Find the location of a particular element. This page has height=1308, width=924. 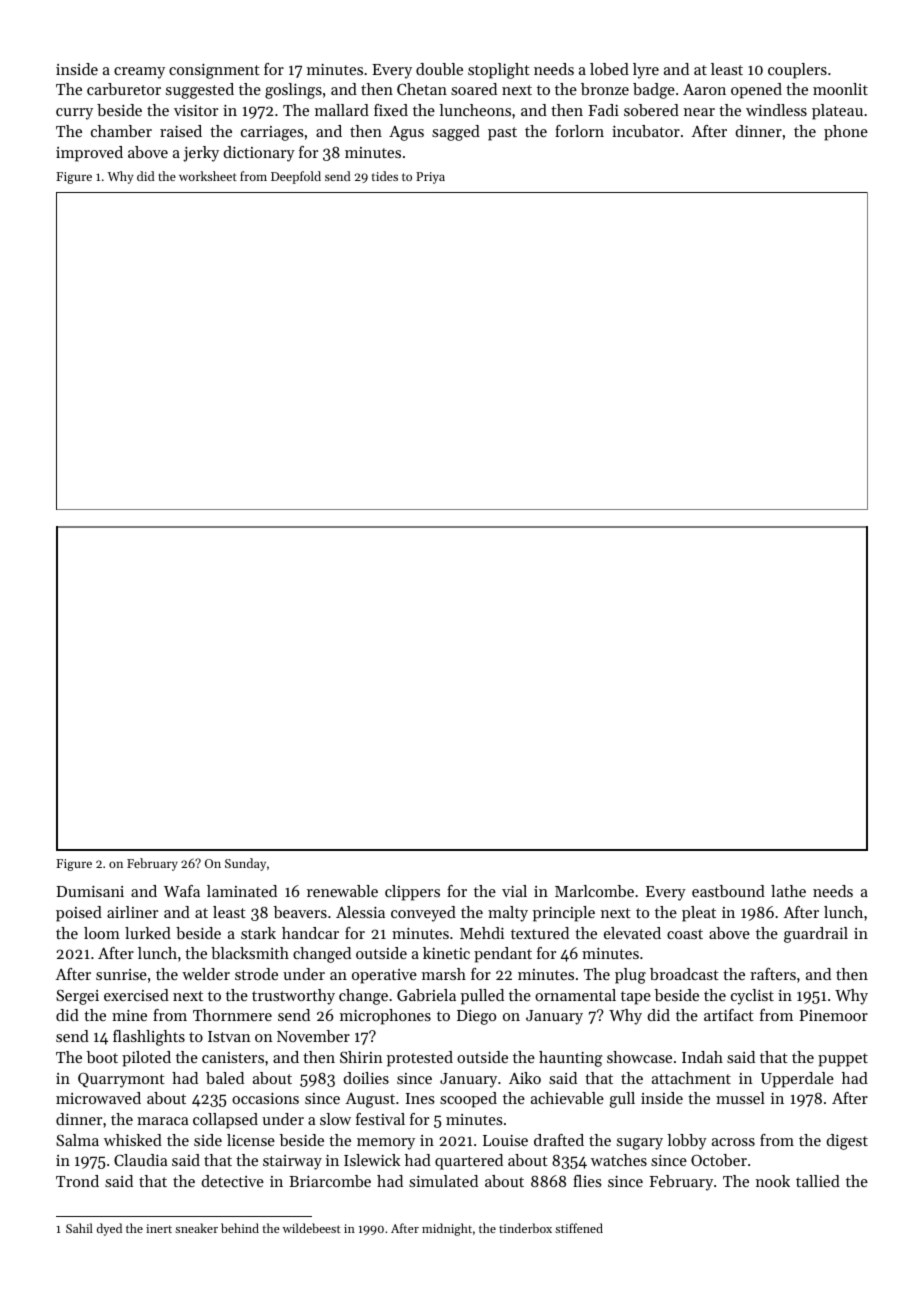

Marlcombe is located at coordinates (594, 891).
